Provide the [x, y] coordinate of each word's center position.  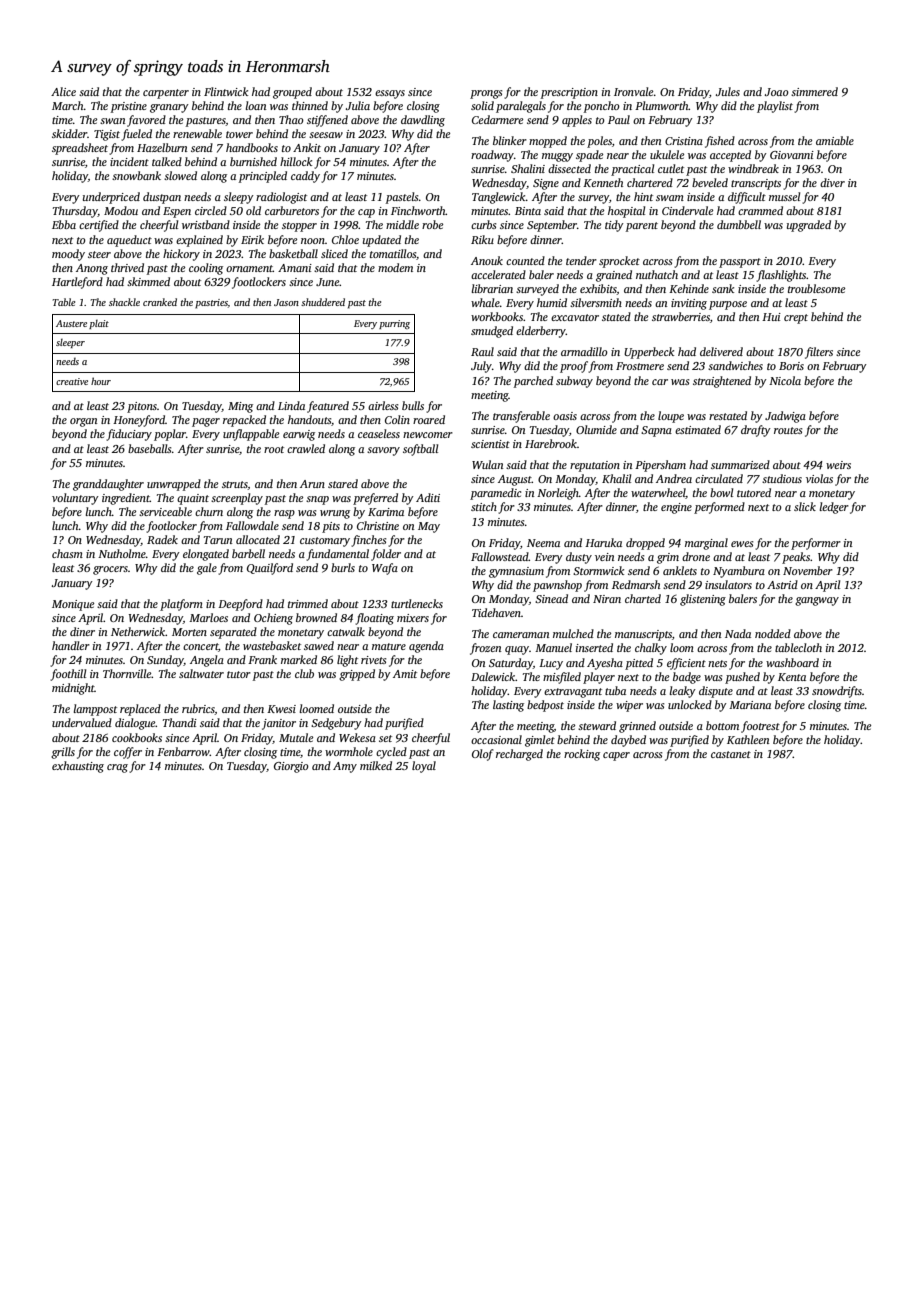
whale [485, 302]
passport [740, 263]
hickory [181, 255]
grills [63, 753]
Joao [777, 92]
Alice [63, 91]
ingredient [126, 499]
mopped [548, 142]
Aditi [428, 497]
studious [782, 478]
